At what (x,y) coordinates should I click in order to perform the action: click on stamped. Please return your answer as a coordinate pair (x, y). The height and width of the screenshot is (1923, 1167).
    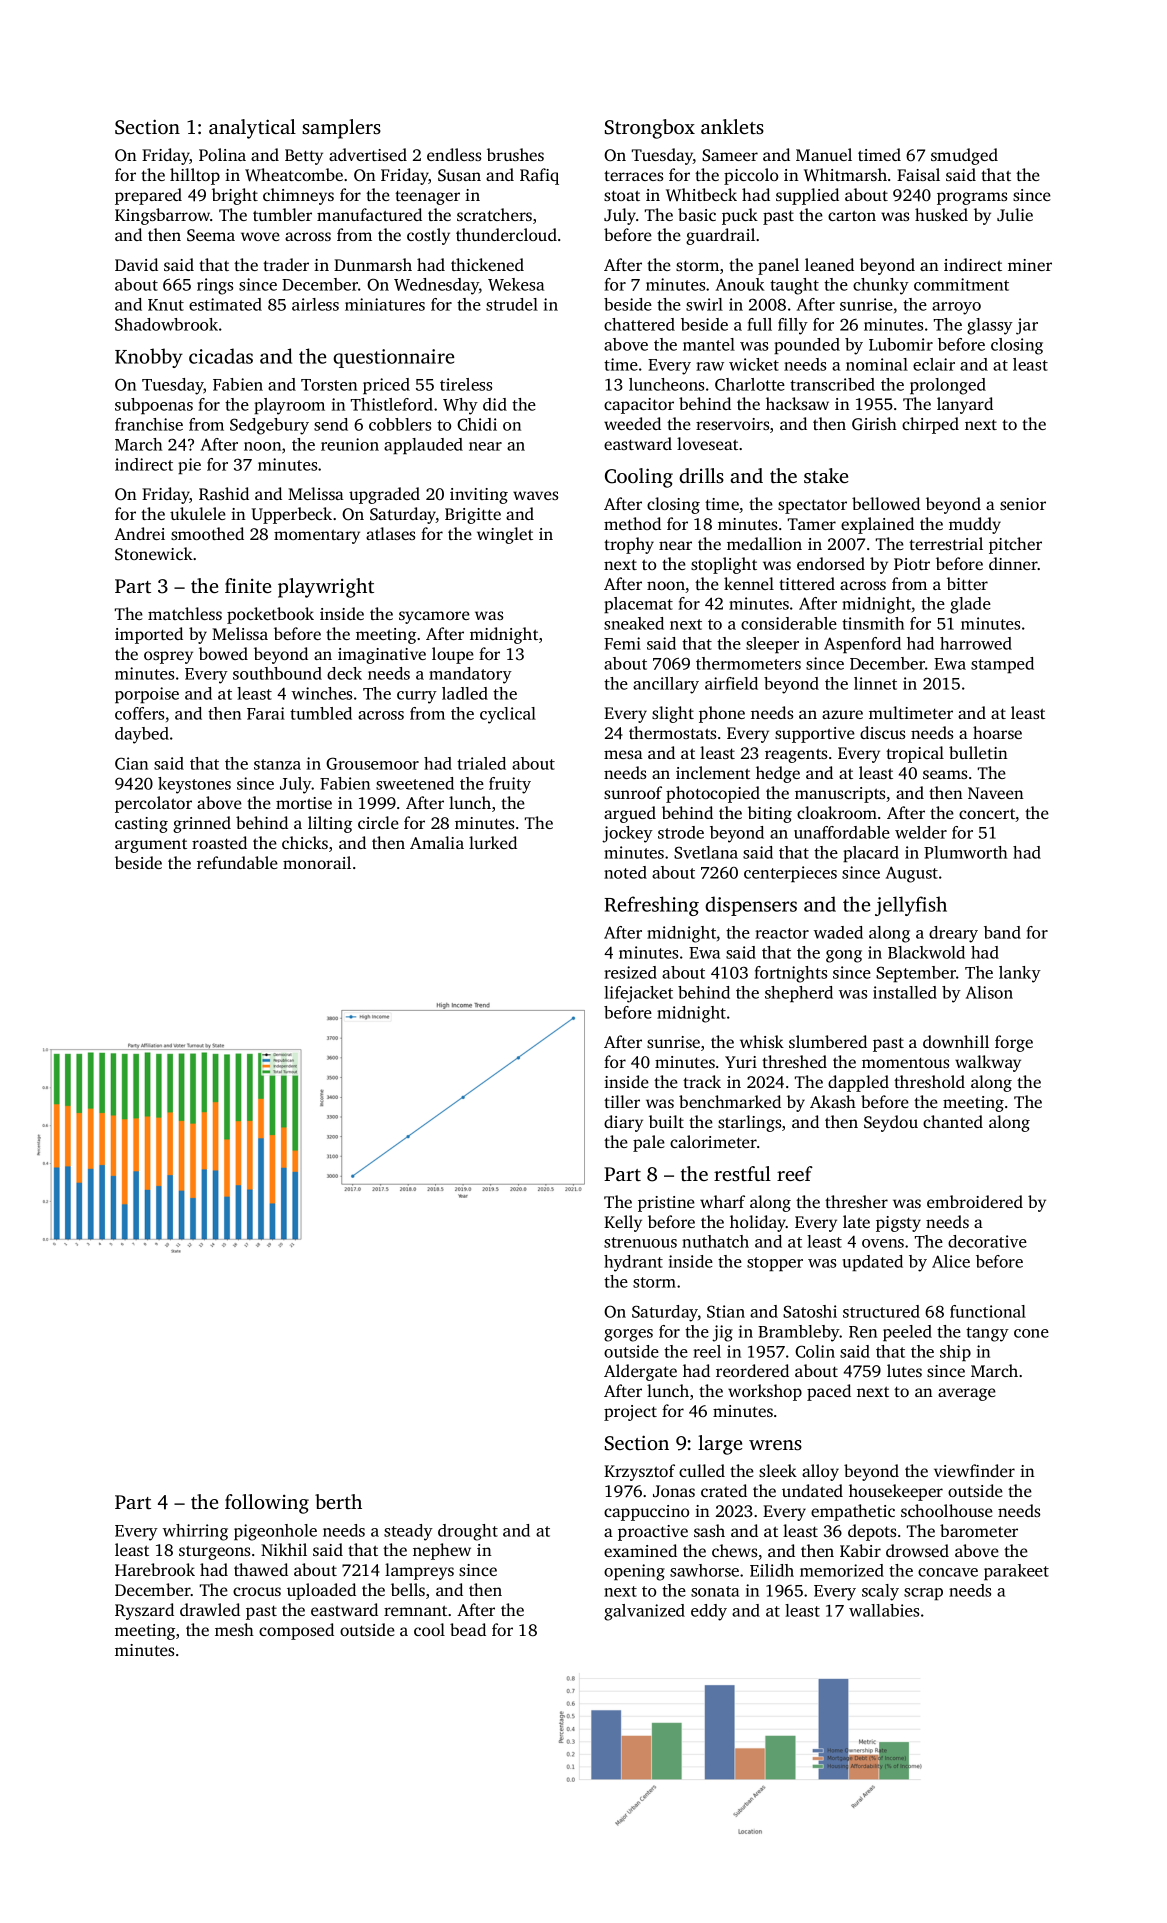
    Looking at the image, I should click on (1002, 665).
